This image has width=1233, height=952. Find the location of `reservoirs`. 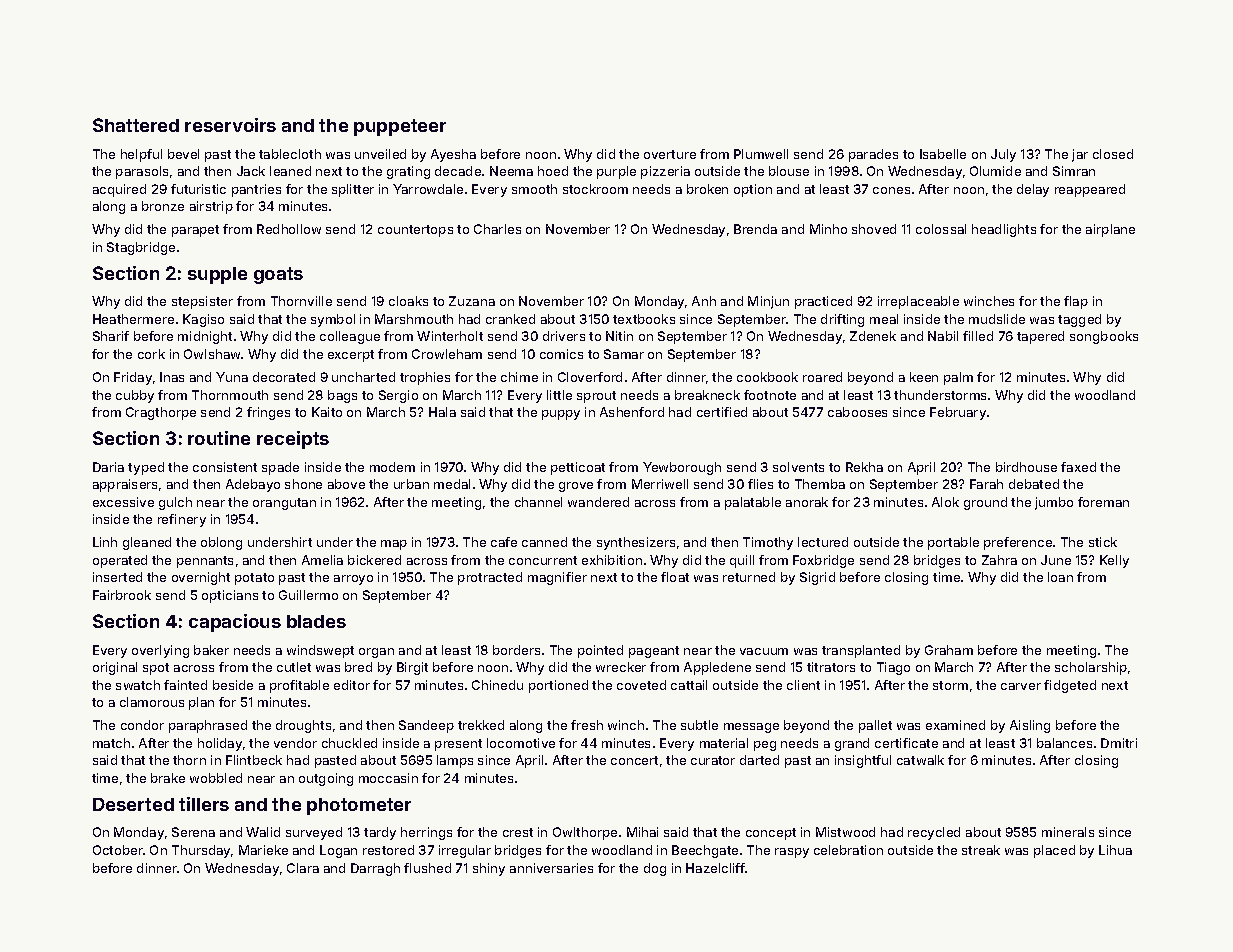

reservoirs is located at coordinates (230, 125).
